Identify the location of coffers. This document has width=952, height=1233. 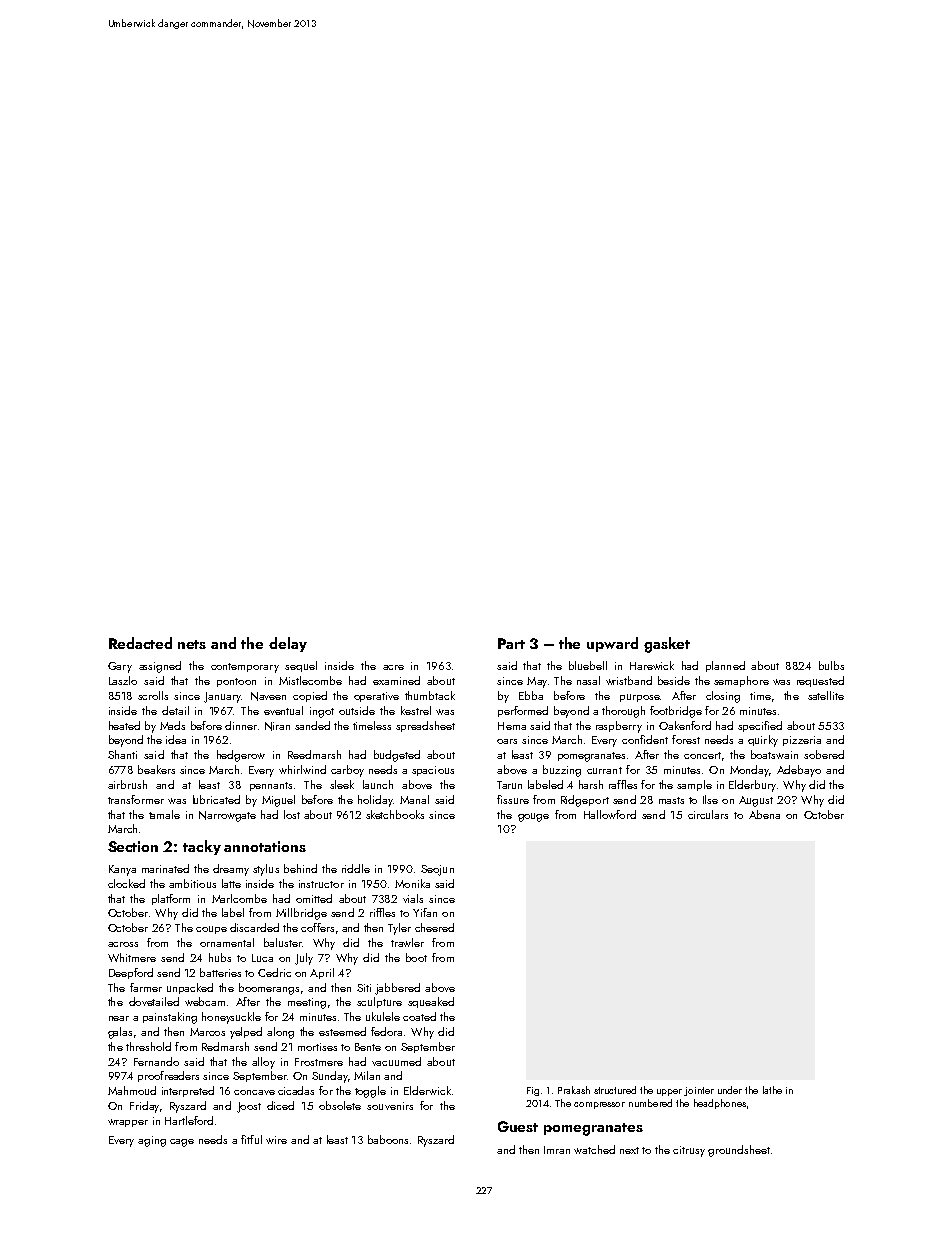
(317, 927).
